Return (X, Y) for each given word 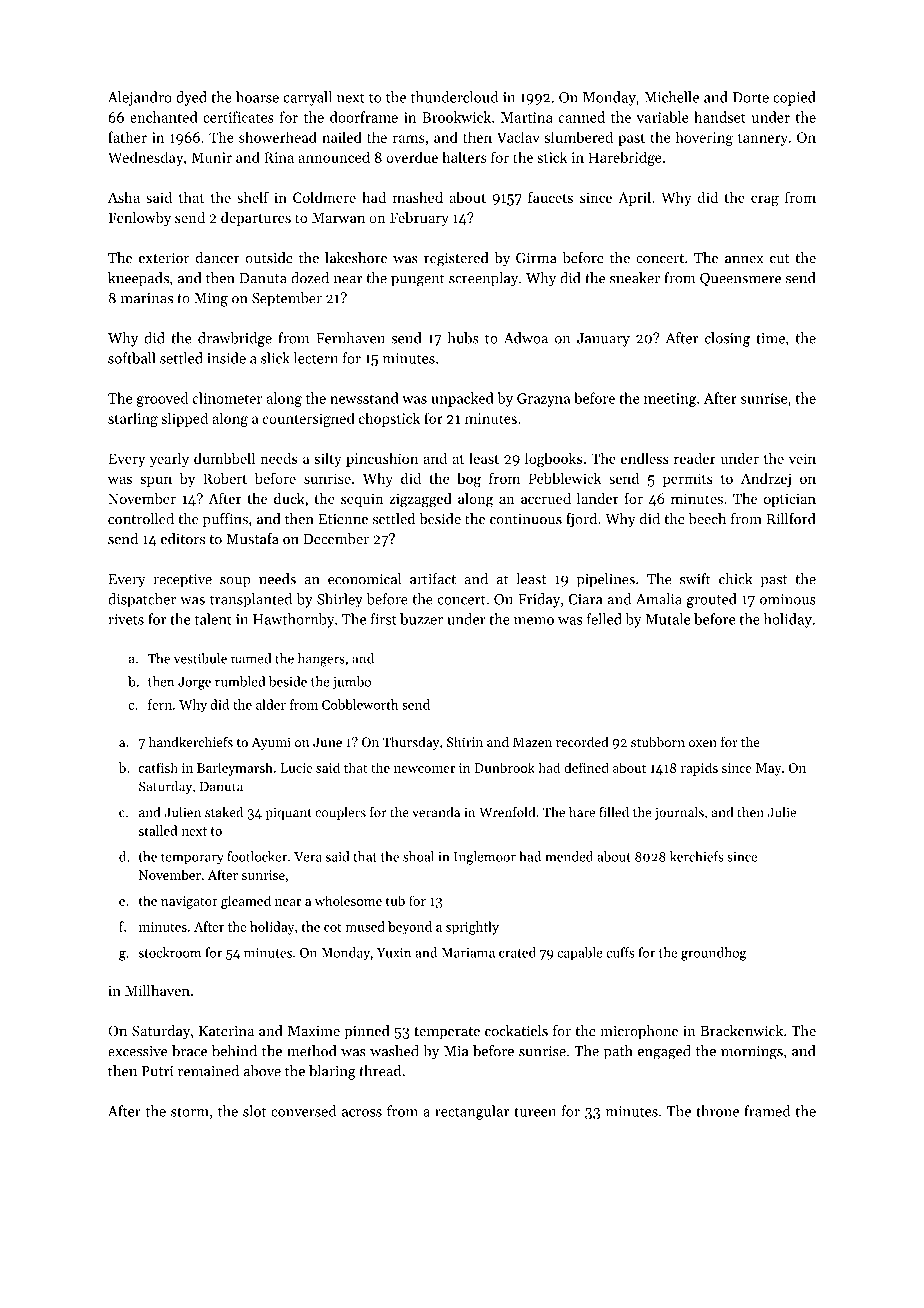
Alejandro (140, 98)
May (769, 769)
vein (802, 458)
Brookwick (456, 117)
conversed (303, 1111)
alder (271, 704)
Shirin (465, 741)
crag (765, 201)
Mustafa (252, 539)
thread (380, 1071)
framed (767, 1111)
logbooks (553, 460)
